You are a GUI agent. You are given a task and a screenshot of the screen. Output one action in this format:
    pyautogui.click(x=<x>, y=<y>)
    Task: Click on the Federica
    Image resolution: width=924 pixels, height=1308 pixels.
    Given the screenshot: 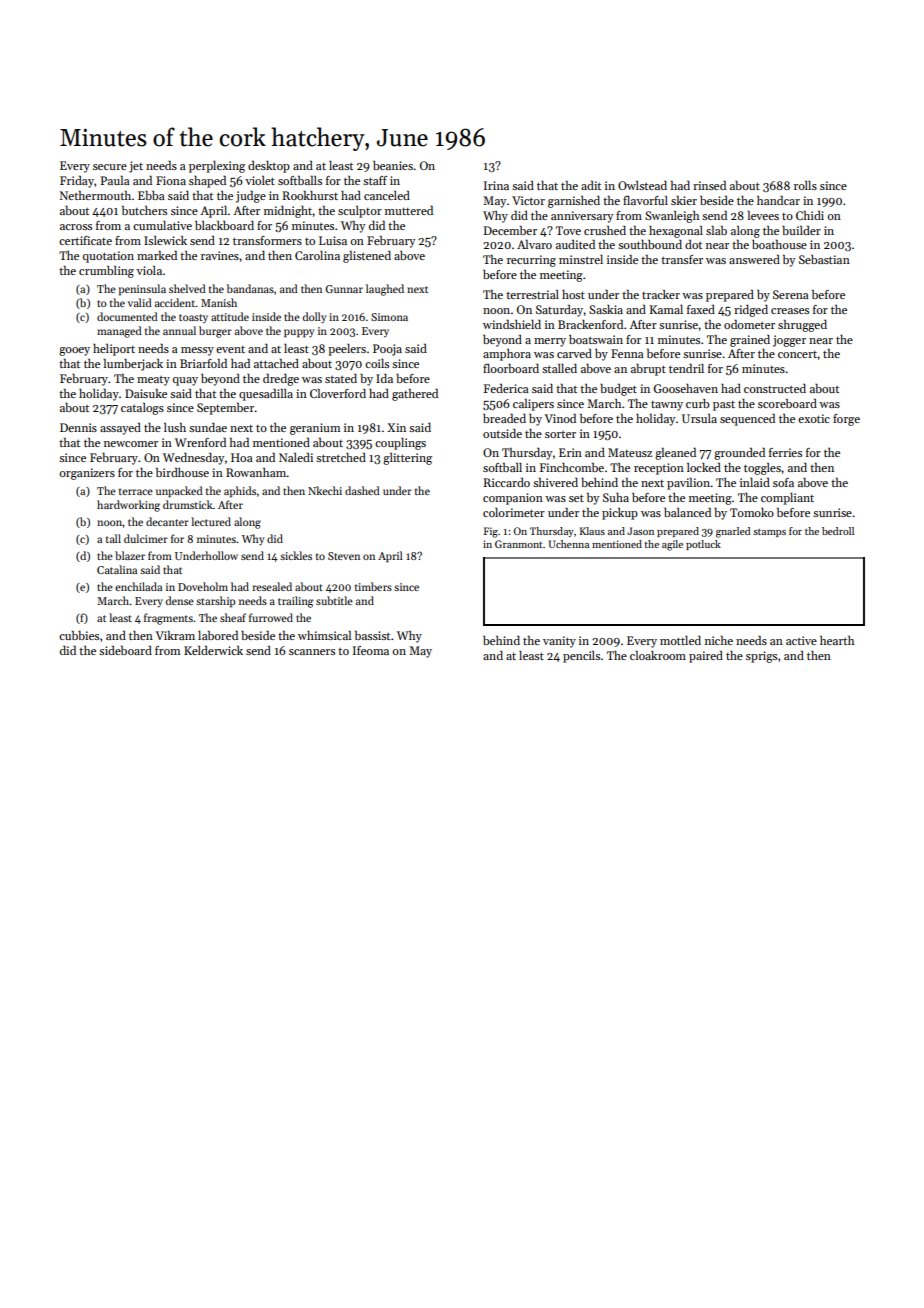 What is the action you would take?
    pyautogui.click(x=506, y=388)
